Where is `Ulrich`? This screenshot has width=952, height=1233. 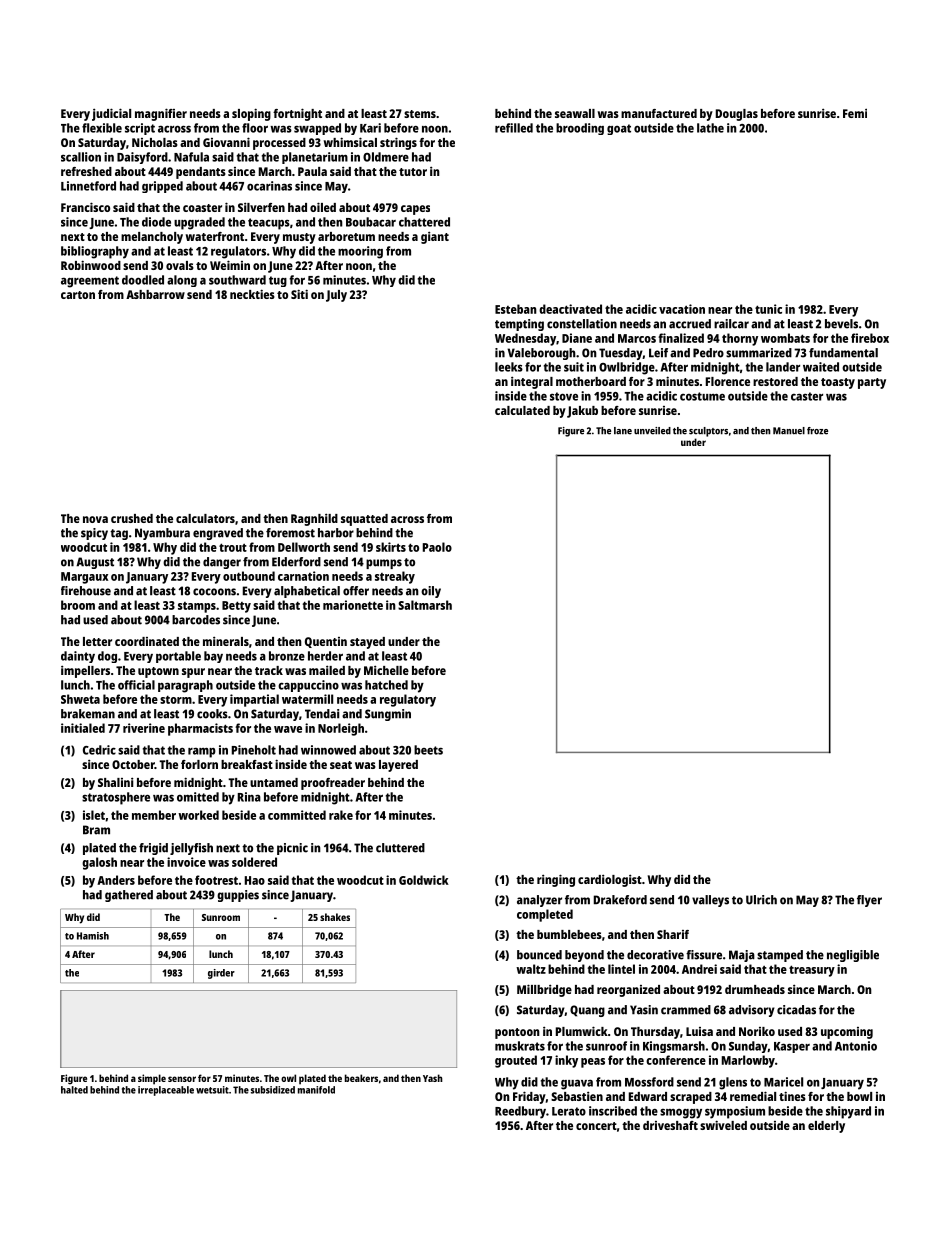
Ulrich is located at coordinates (761, 900).
